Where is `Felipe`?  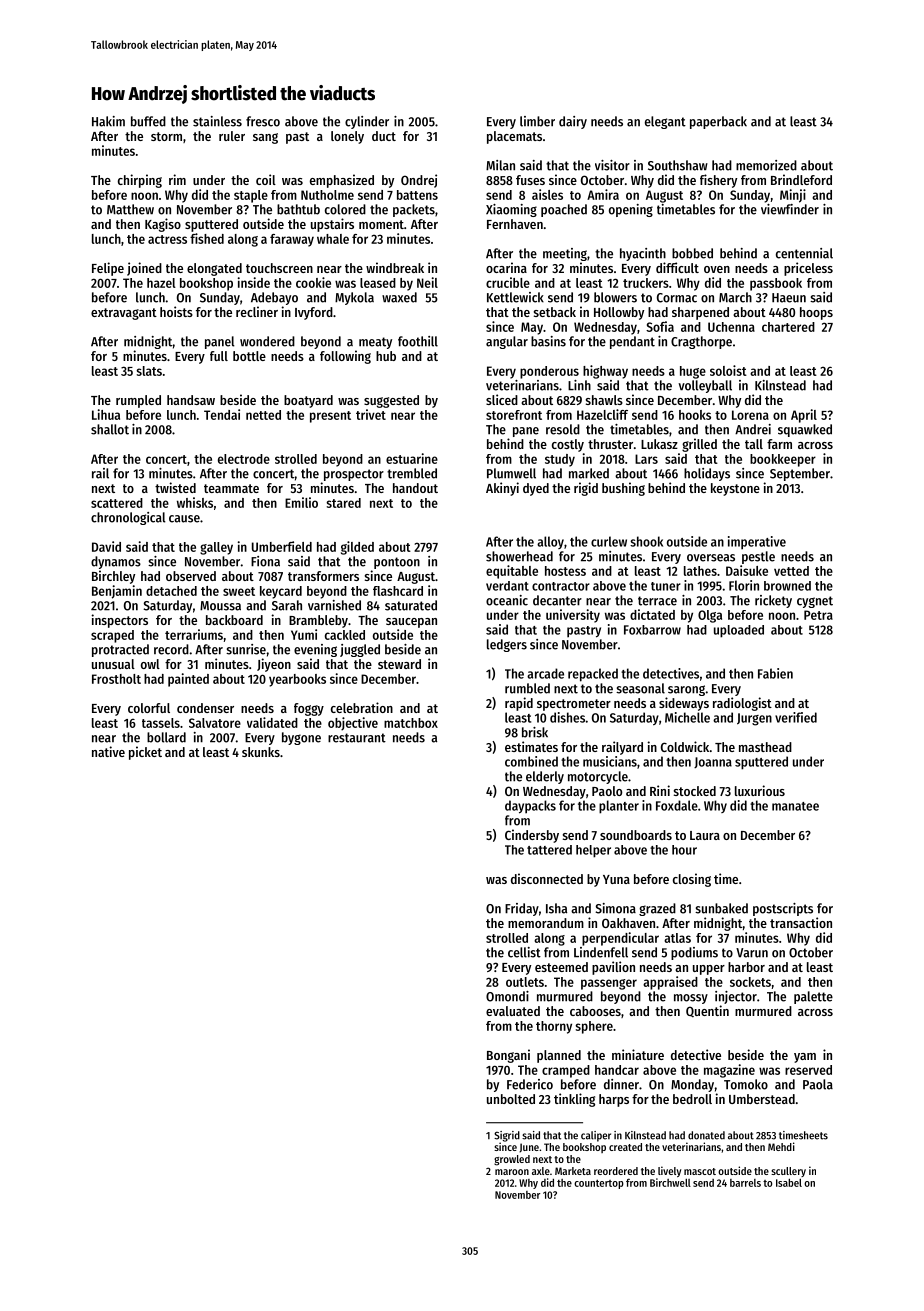 Felipe is located at coordinates (108, 269).
